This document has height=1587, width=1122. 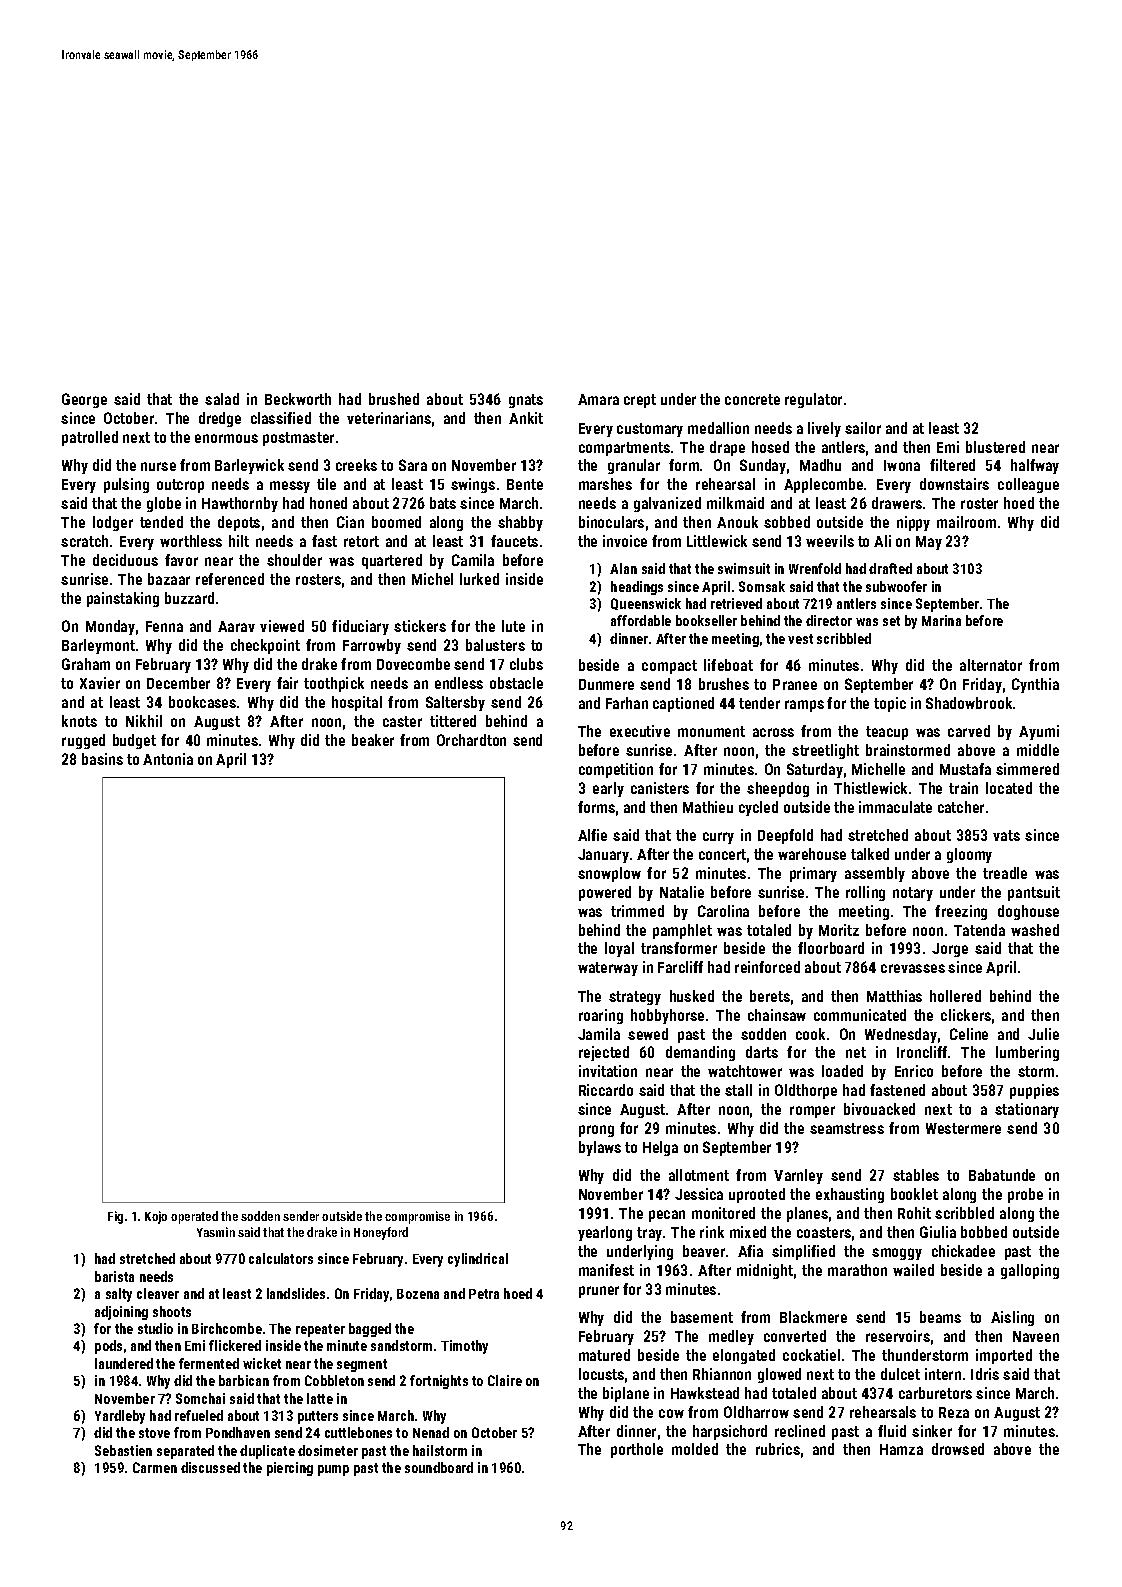 What do you see at coordinates (995, 447) in the document?
I see `blustered` at bounding box center [995, 447].
